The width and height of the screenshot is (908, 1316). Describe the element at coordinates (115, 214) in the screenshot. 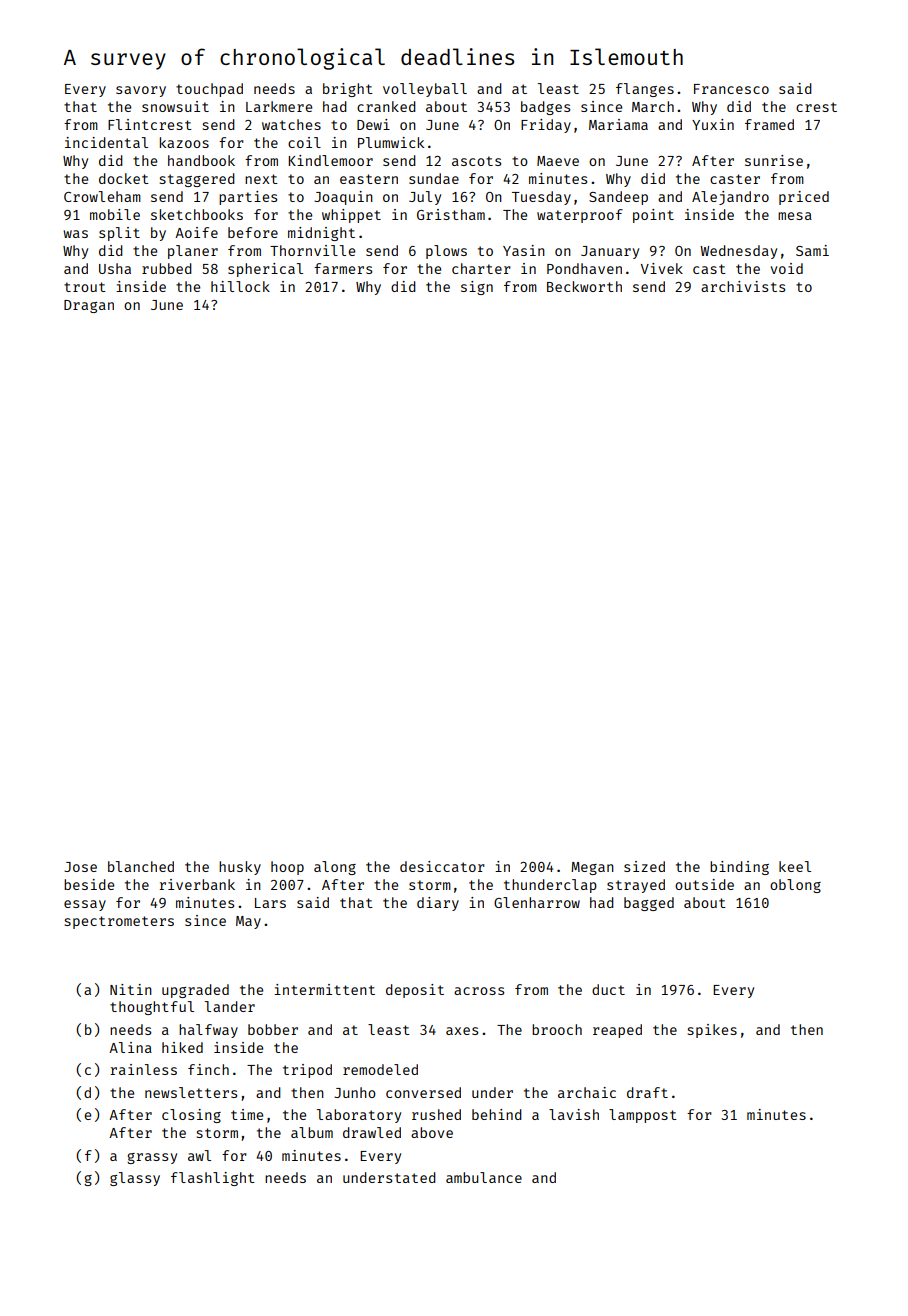

I see `mobile` at that location.
